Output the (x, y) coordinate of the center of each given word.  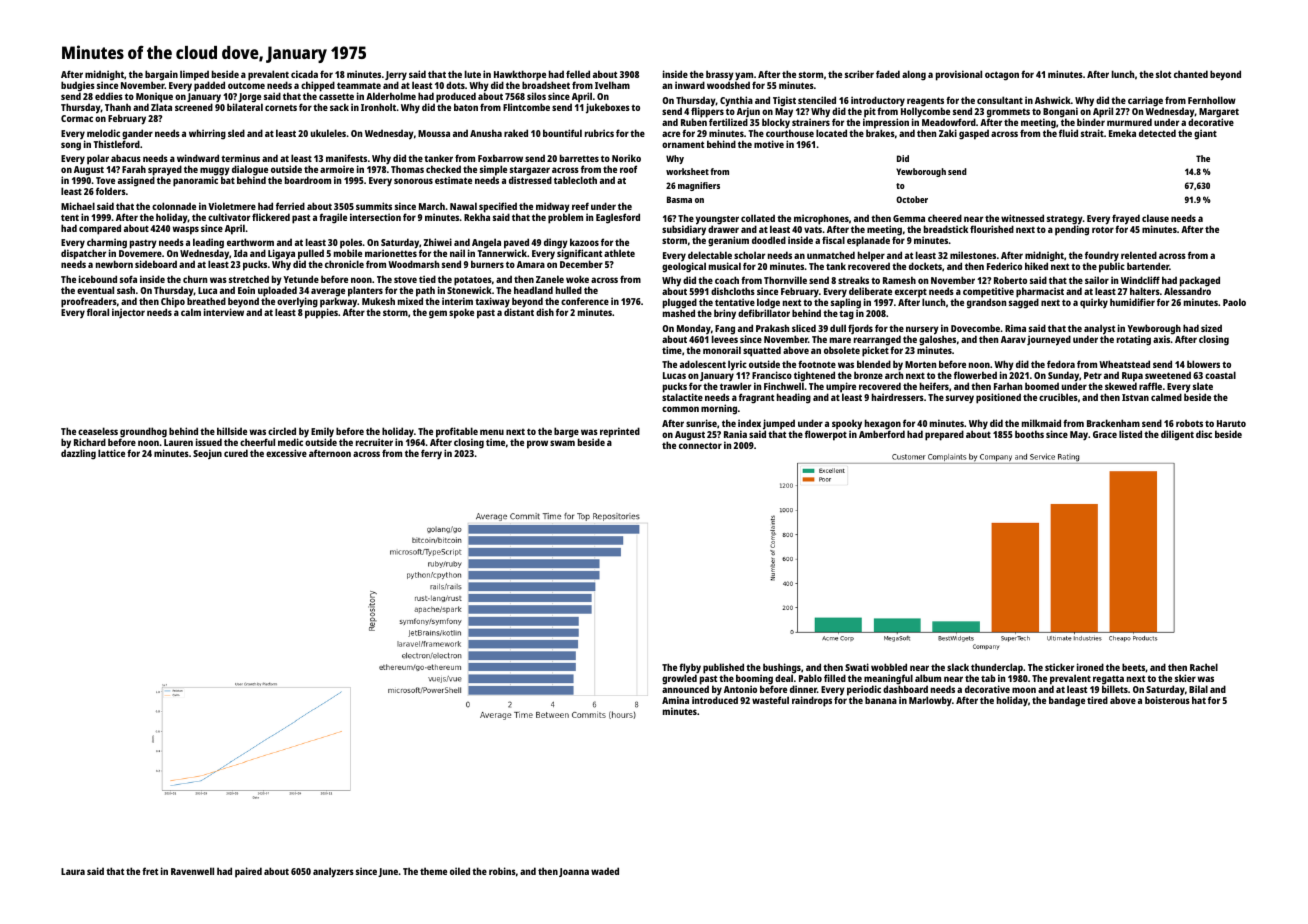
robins (502, 871)
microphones (821, 220)
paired (248, 872)
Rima (1015, 328)
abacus (126, 158)
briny (725, 314)
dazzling (78, 455)
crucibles (1058, 397)
